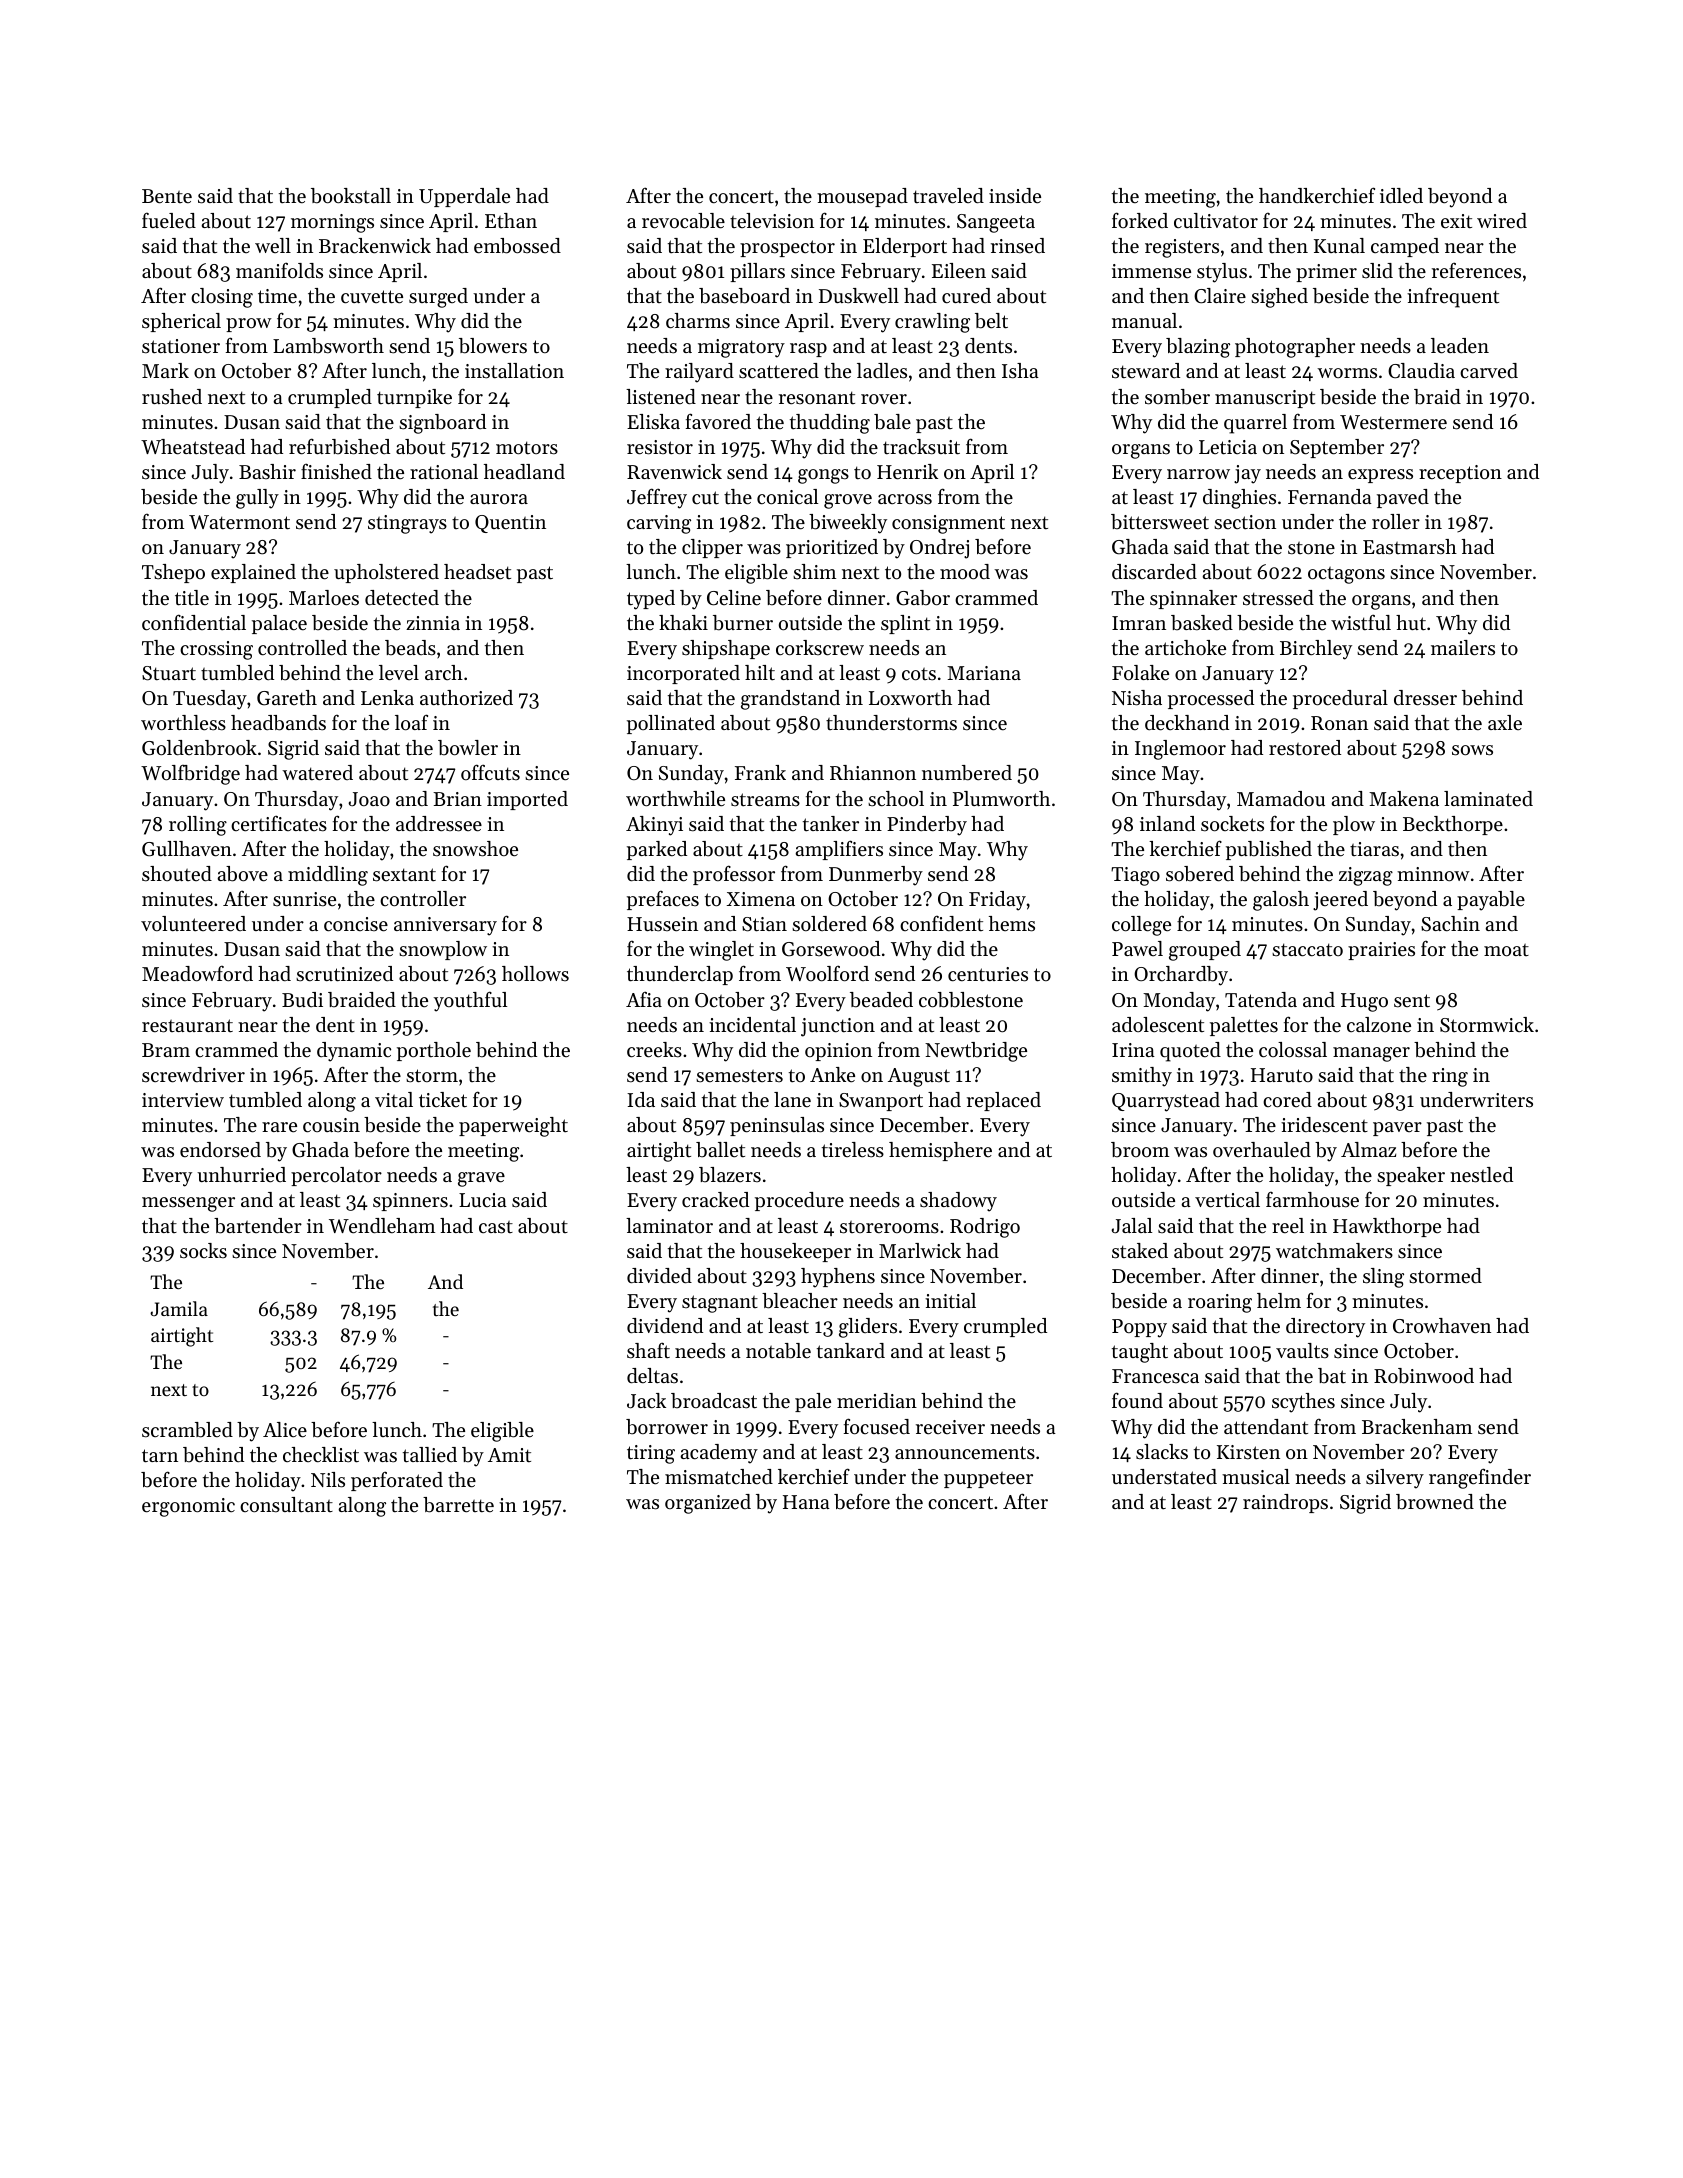 This screenshot has width=1683, height=2178. What do you see at coordinates (1015, 196) in the screenshot?
I see `inside` at bounding box center [1015, 196].
